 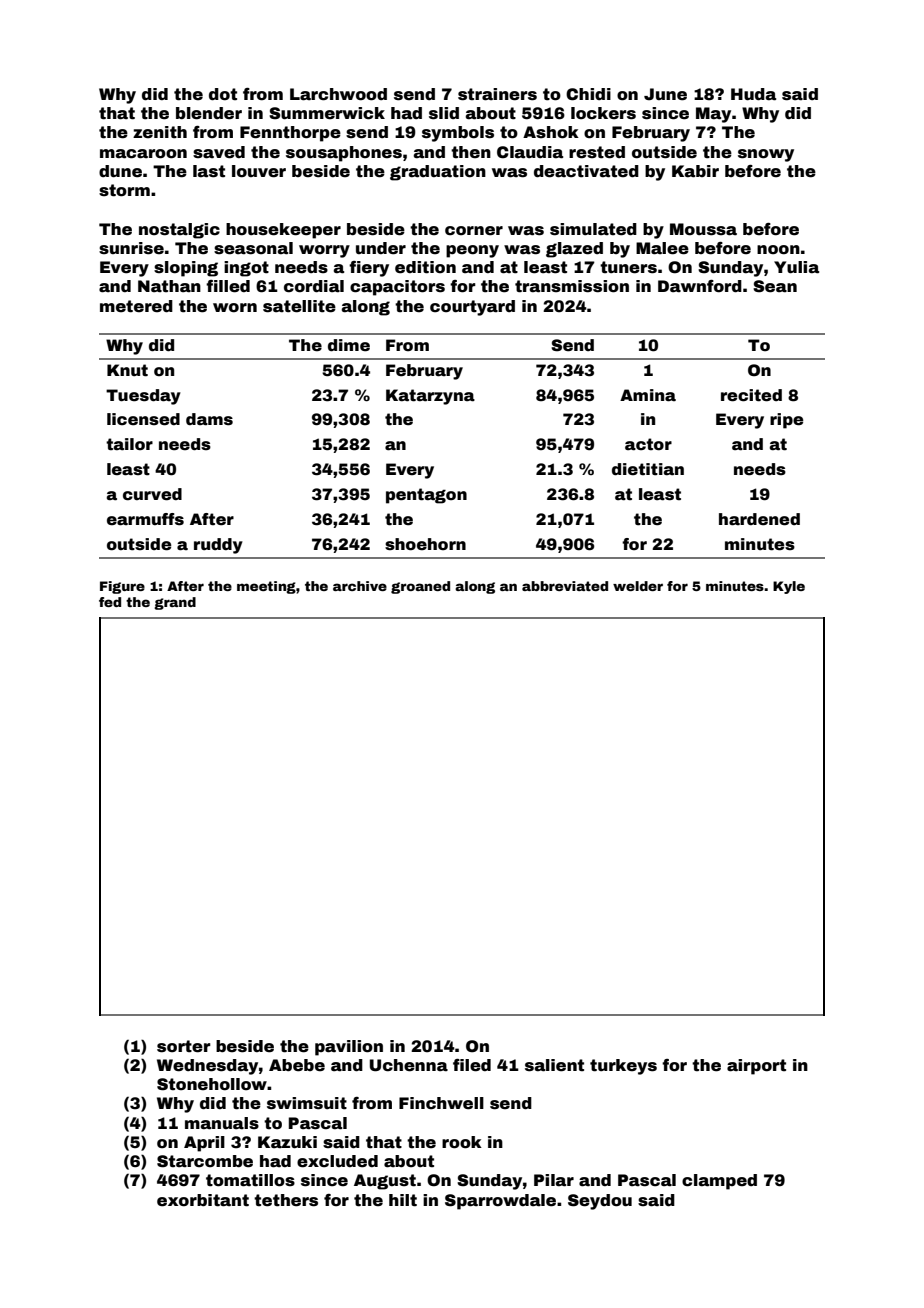 I want to click on under, so click(x=381, y=248).
